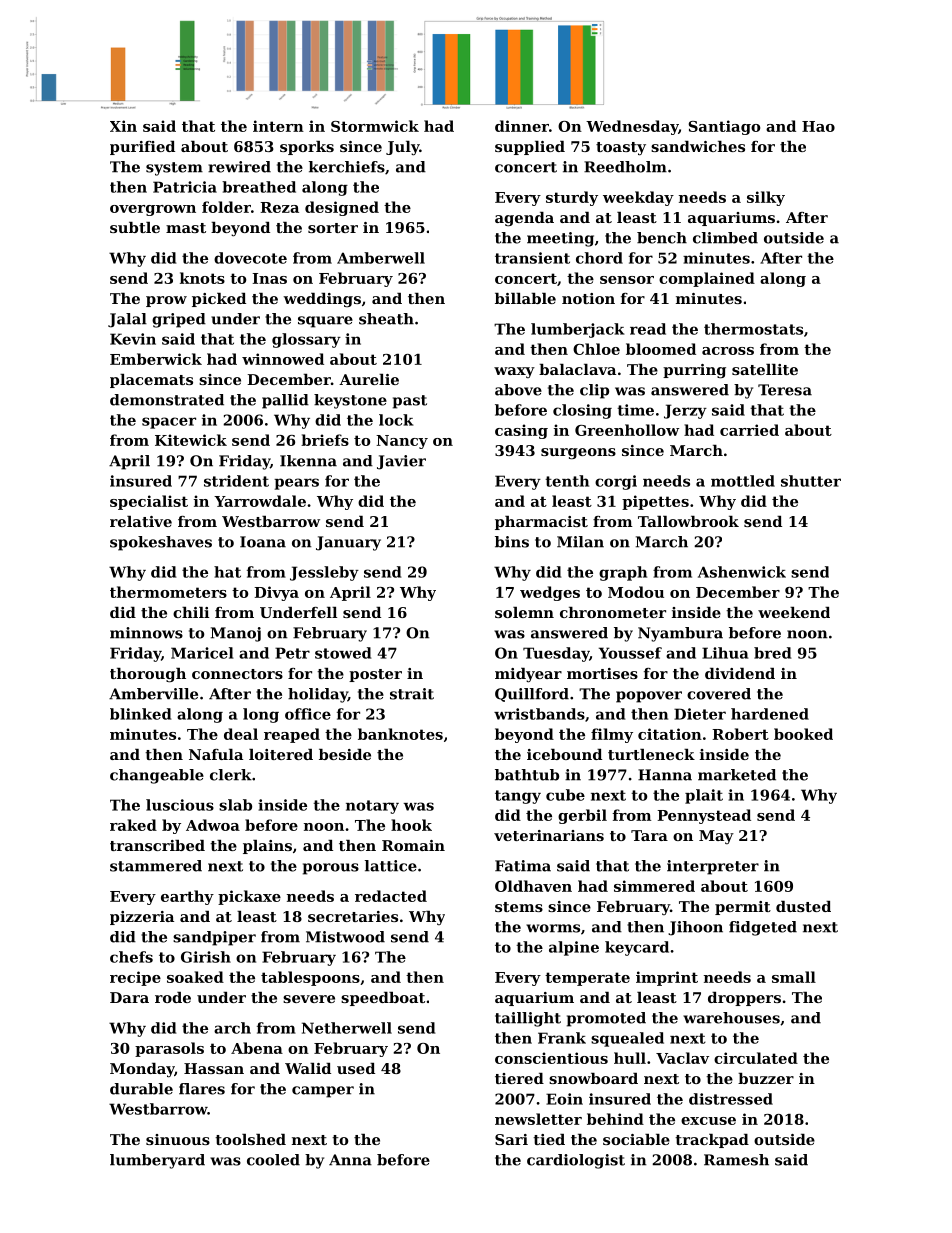  I want to click on redacted, so click(391, 896).
